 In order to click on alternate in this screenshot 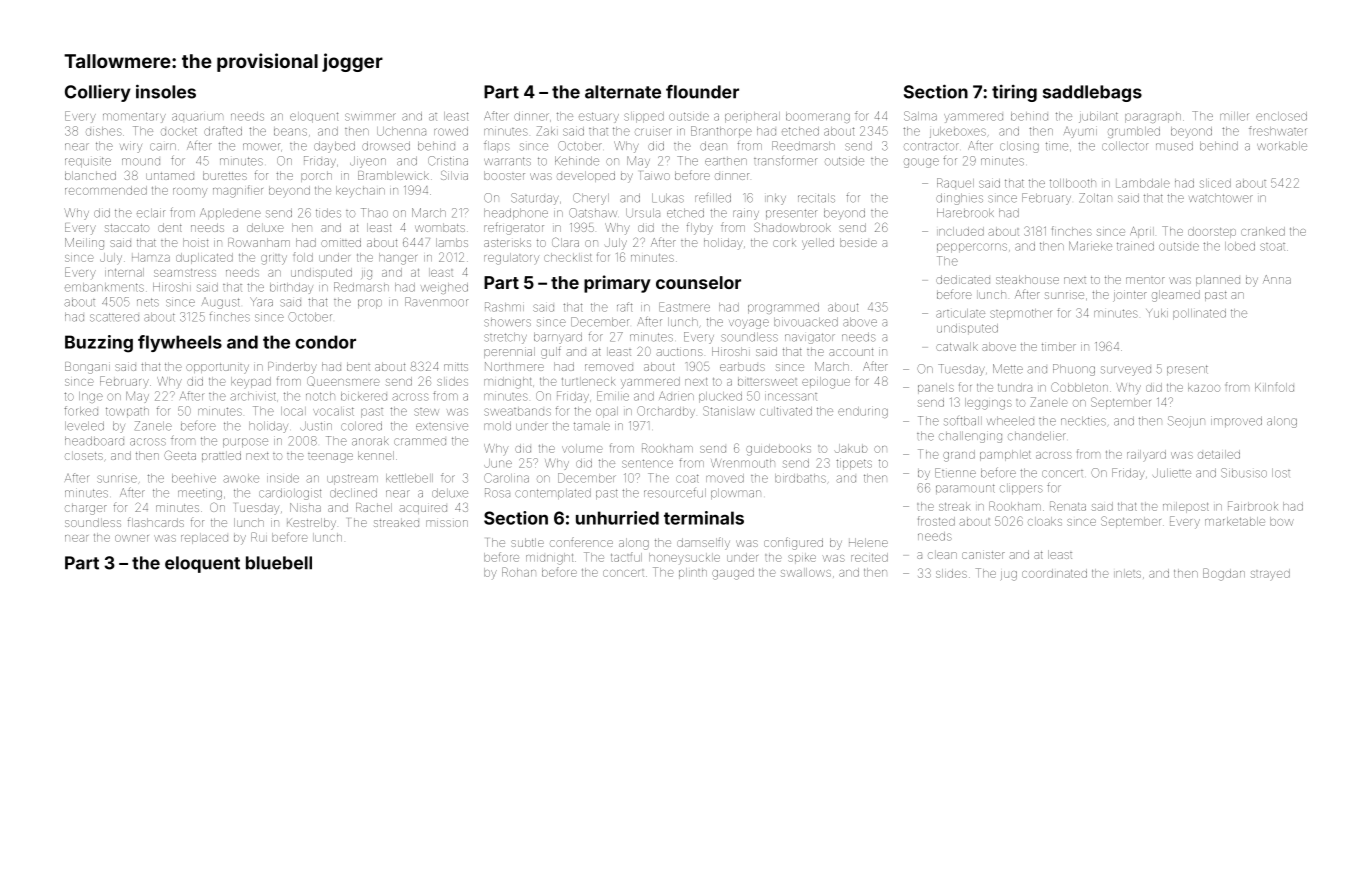, I will do `click(623, 92)`.
